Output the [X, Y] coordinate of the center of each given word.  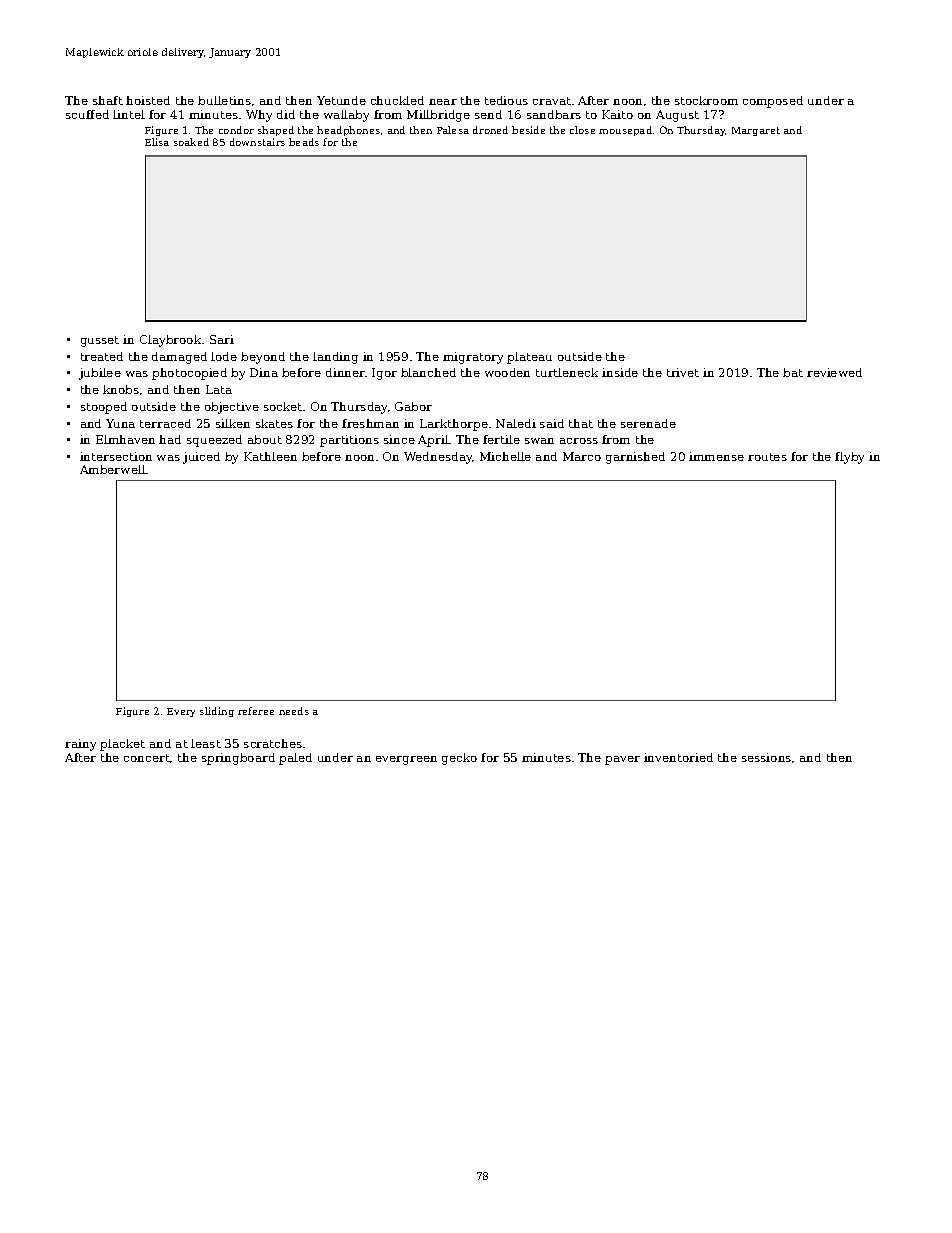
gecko [459, 759]
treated [102, 356]
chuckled [397, 100]
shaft [108, 100]
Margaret [756, 131]
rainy [80, 745]
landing [335, 358]
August [677, 116]
